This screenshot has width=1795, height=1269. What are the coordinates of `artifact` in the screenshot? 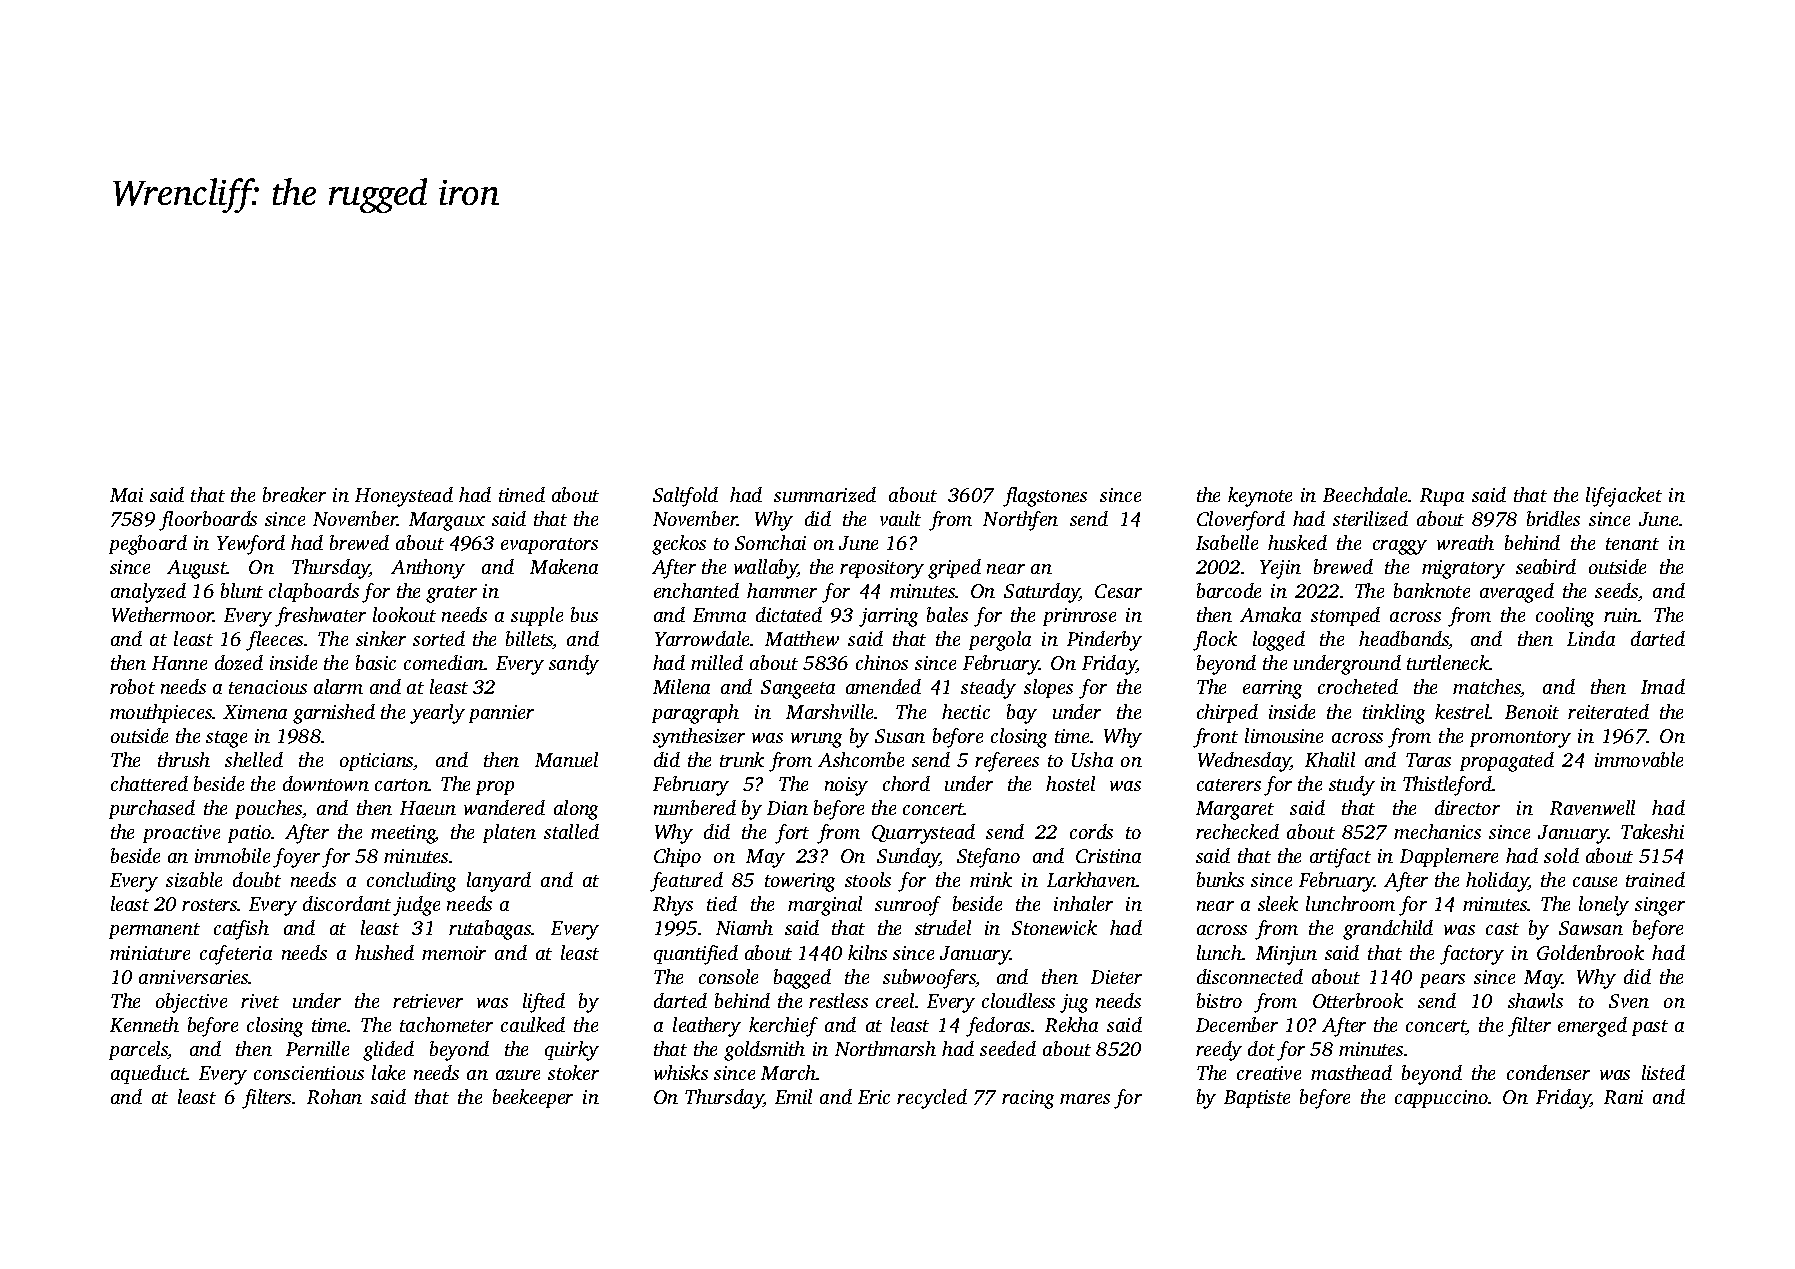 It's located at (1340, 858).
